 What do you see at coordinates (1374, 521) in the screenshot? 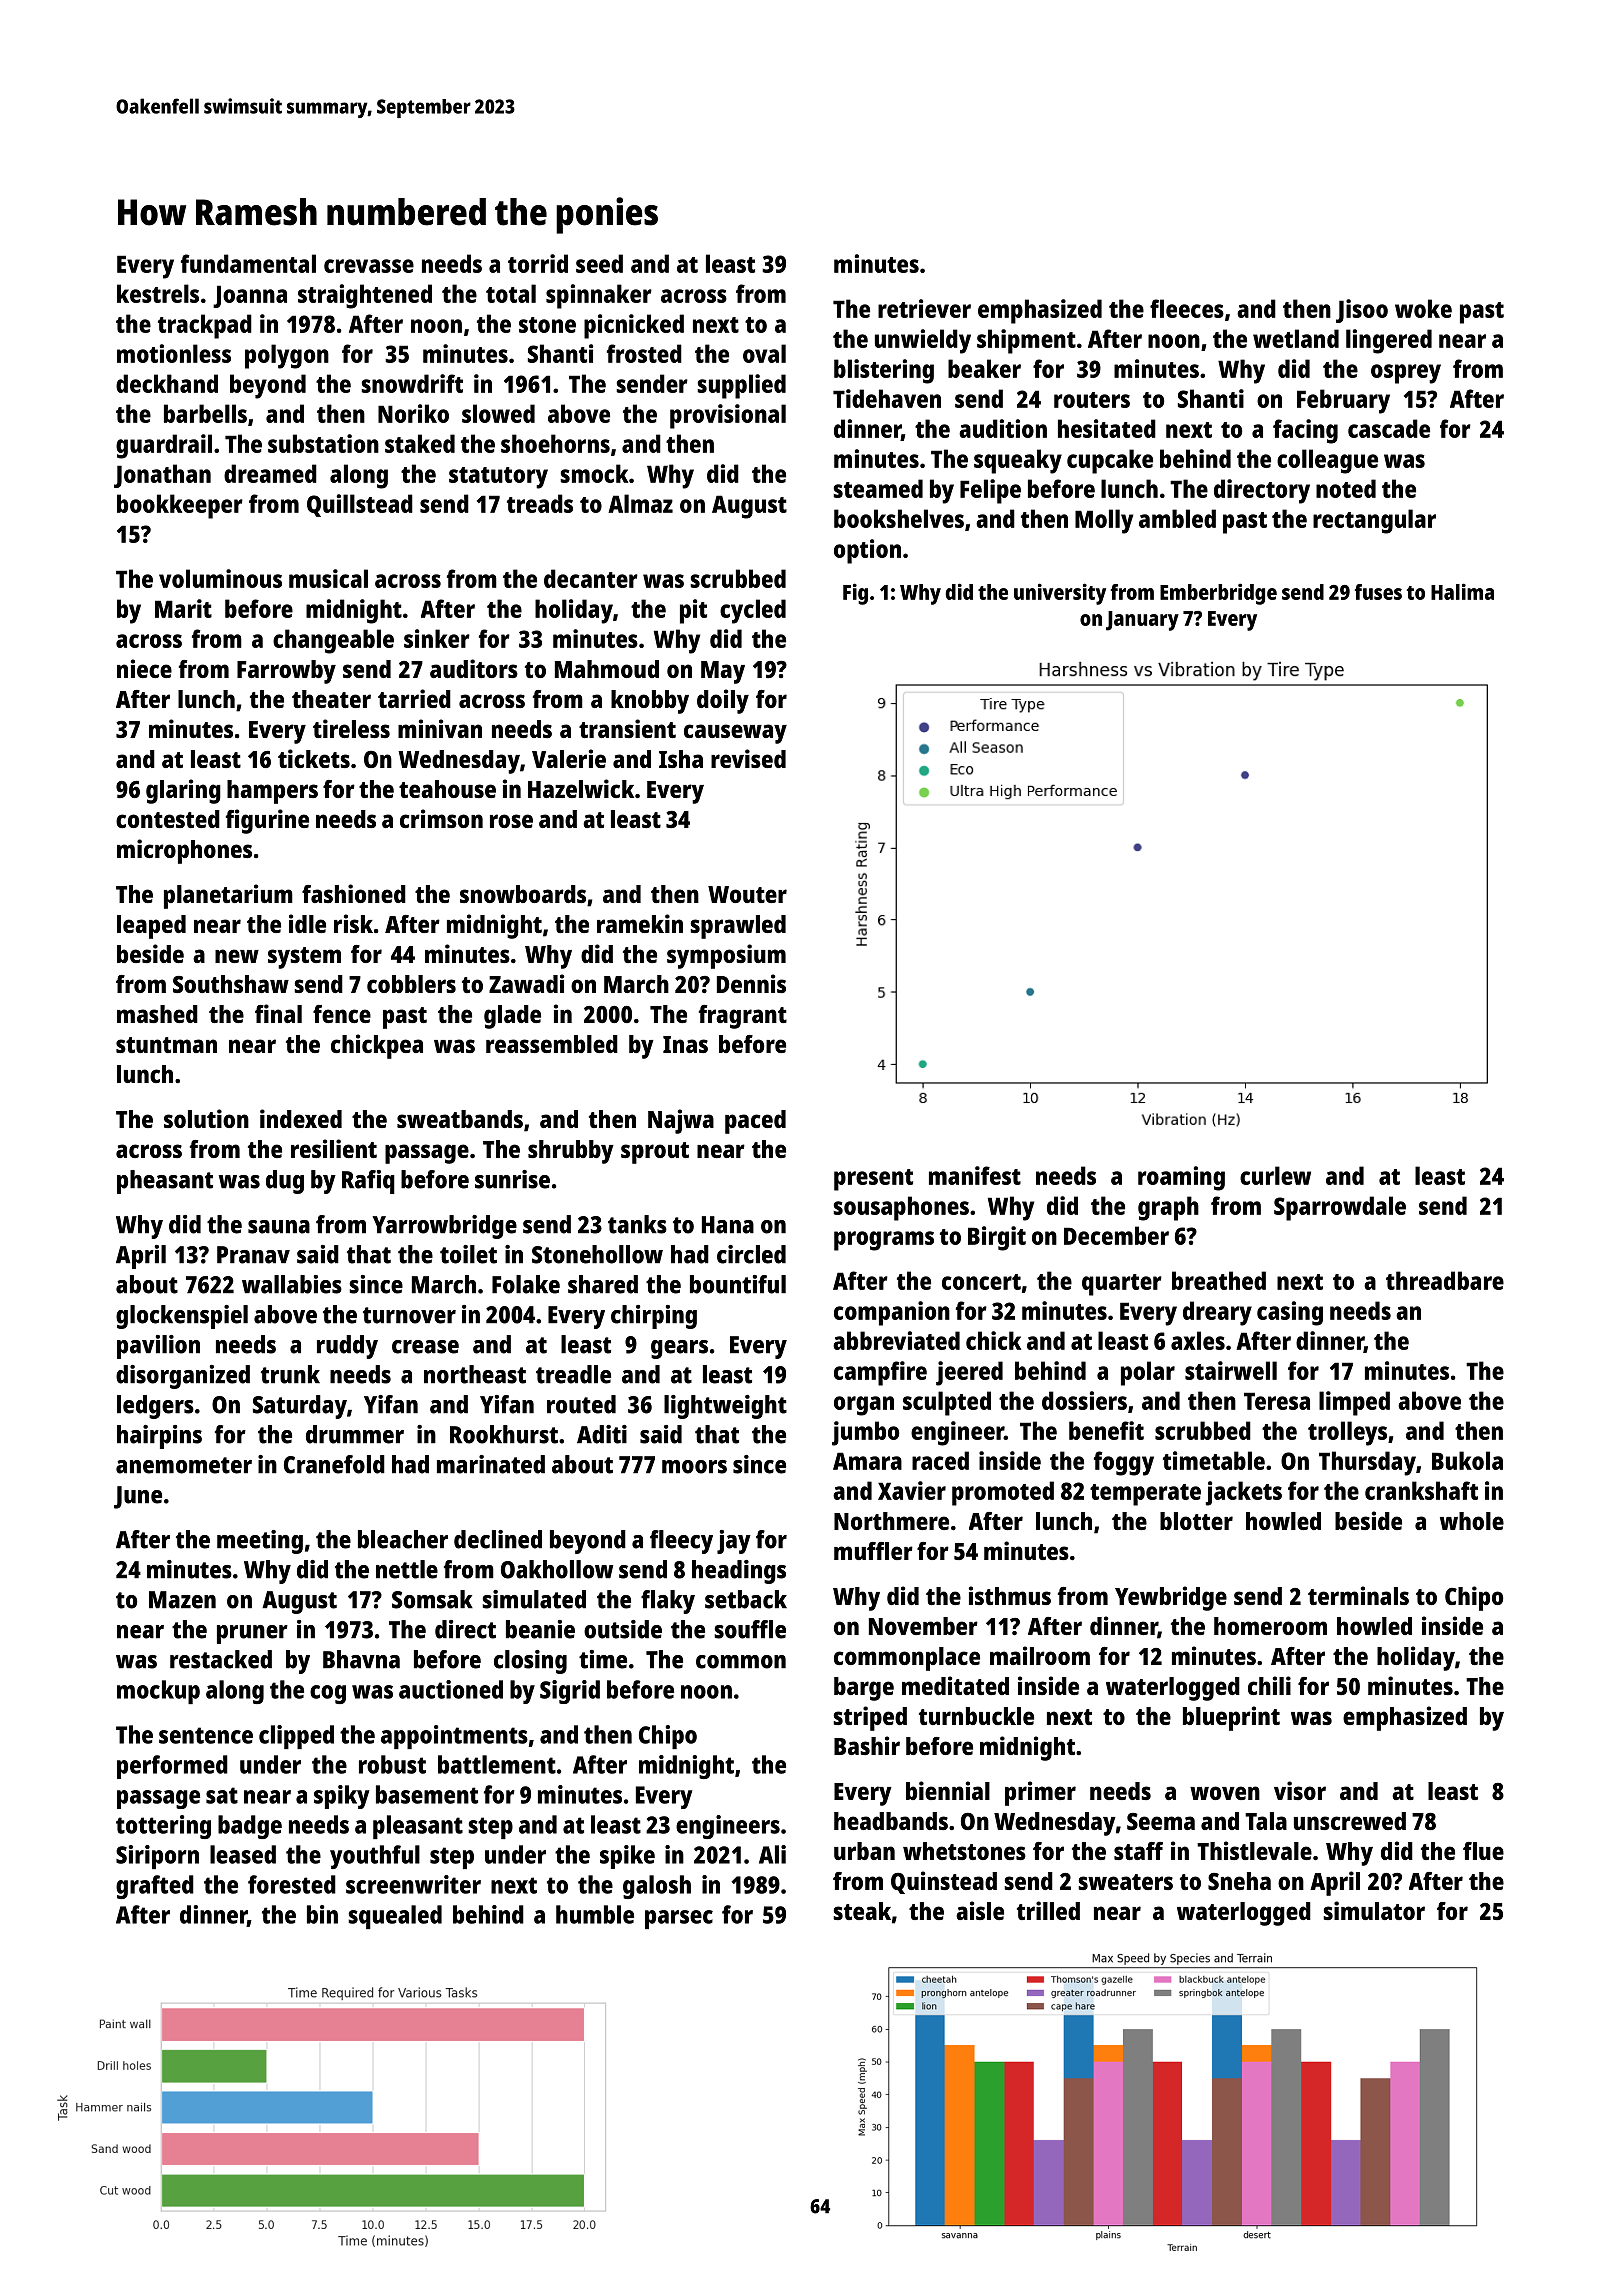
I see `rectangular` at bounding box center [1374, 521].
